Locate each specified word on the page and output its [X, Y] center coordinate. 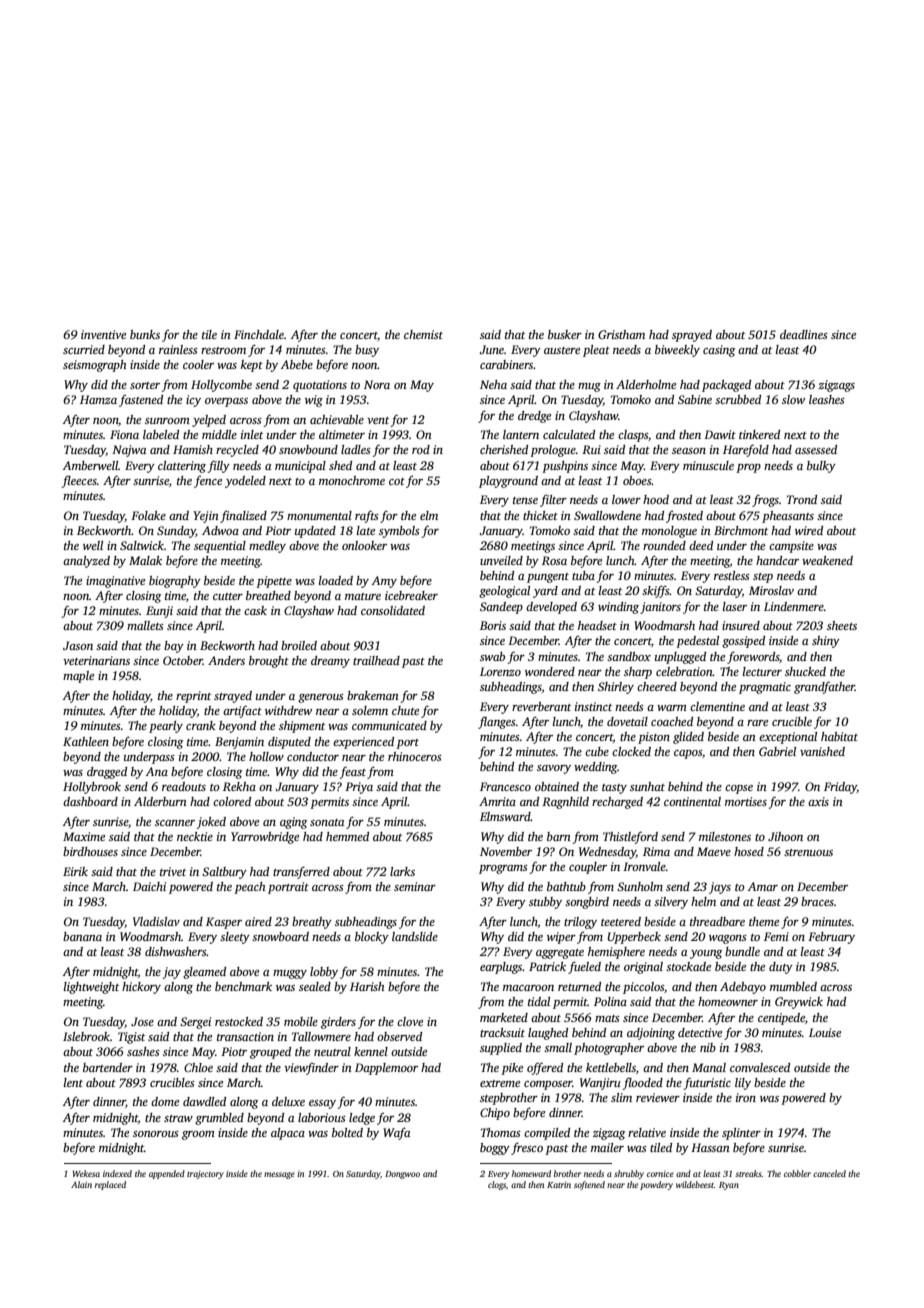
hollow [266, 756]
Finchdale [259, 334]
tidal [539, 1001]
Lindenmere [794, 606]
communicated [389, 725]
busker [565, 334]
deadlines [804, 334]
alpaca [288, 1134]
